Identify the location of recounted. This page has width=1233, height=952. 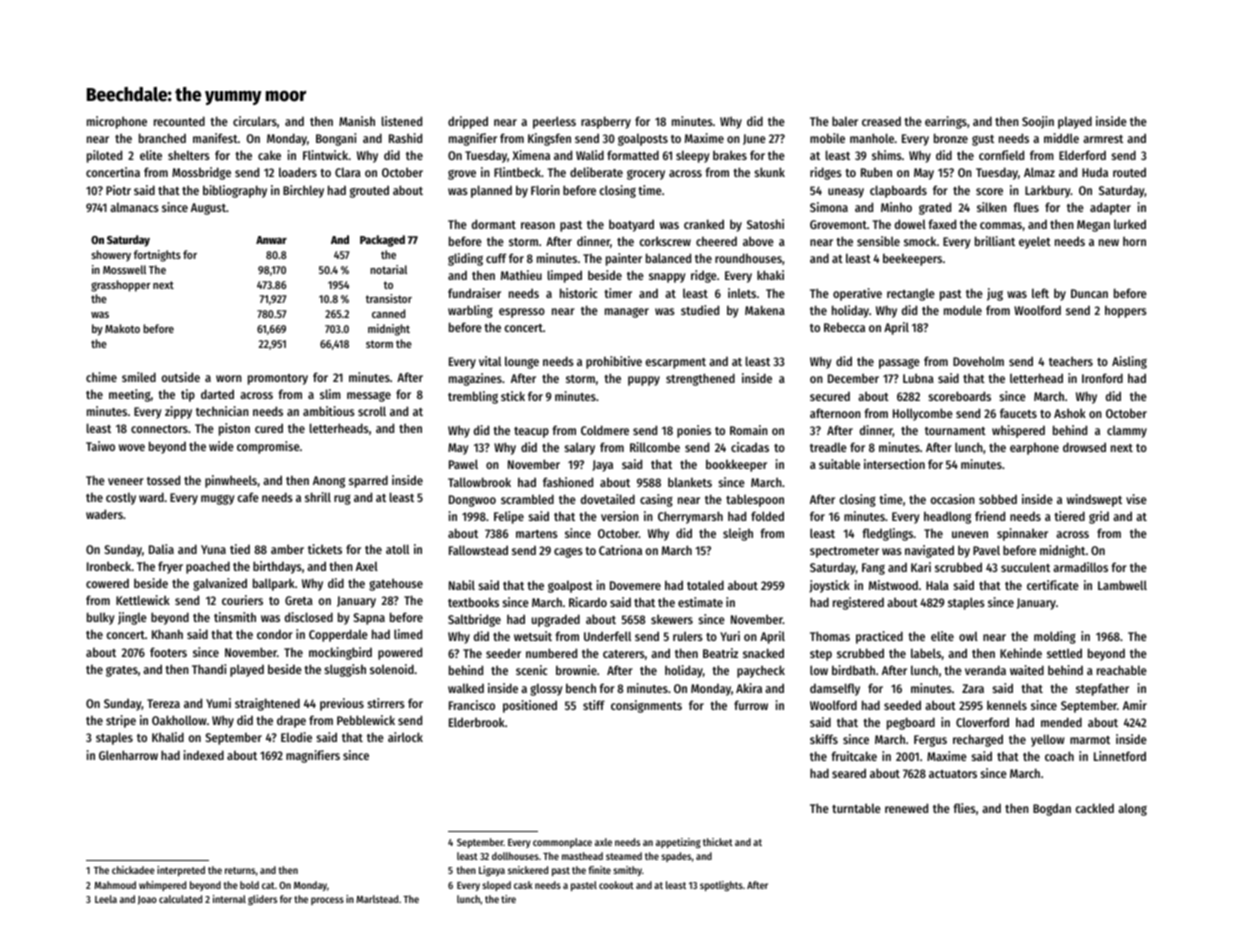
(179, 121).
